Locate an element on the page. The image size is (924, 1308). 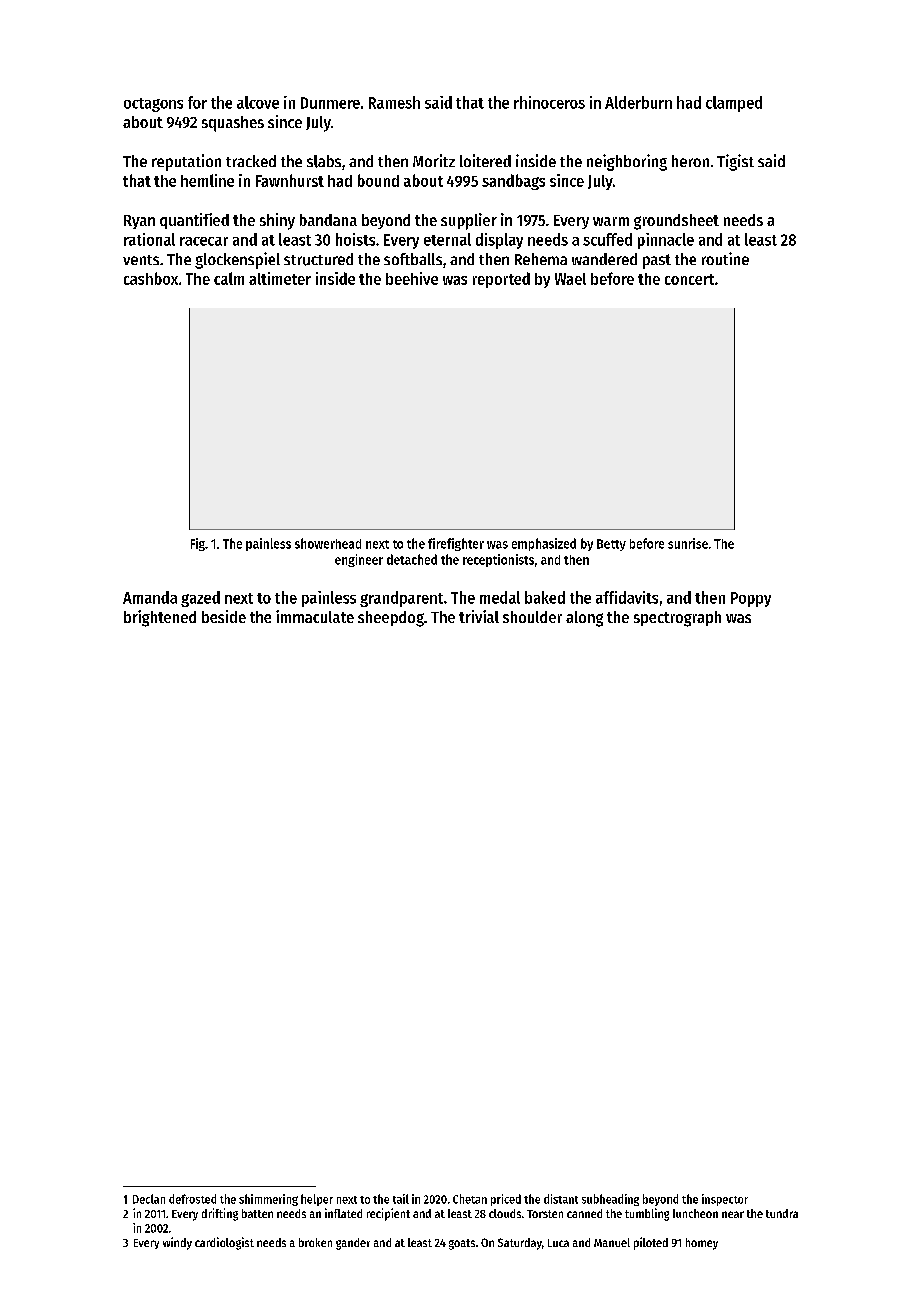
shoulder is located at coordinates (532, 617).
